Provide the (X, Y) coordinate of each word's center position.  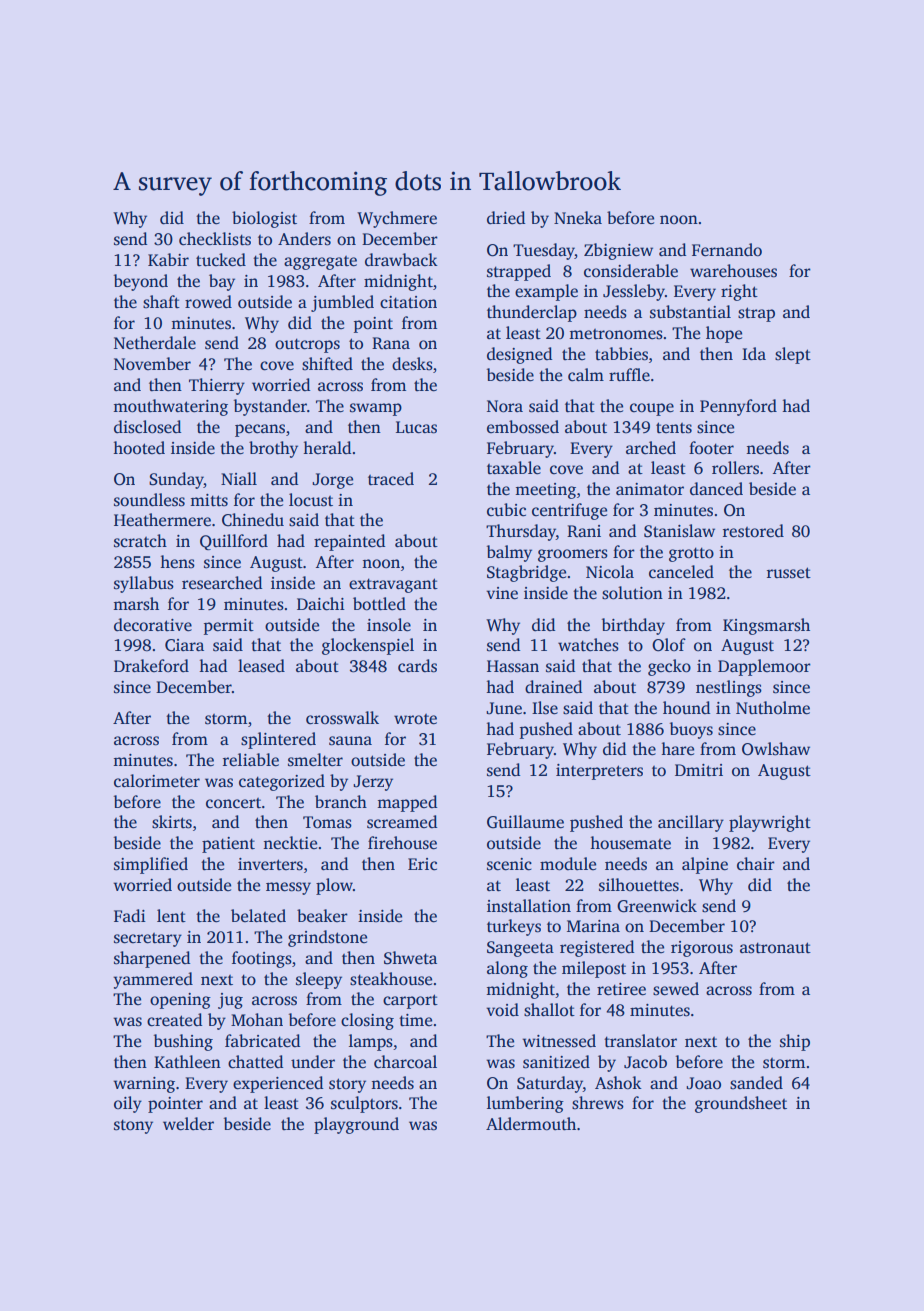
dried (506, 218)
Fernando (727, 250)
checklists (215, 239)
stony (133, 1126)
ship (795, 1042)
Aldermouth (531, 1124)
